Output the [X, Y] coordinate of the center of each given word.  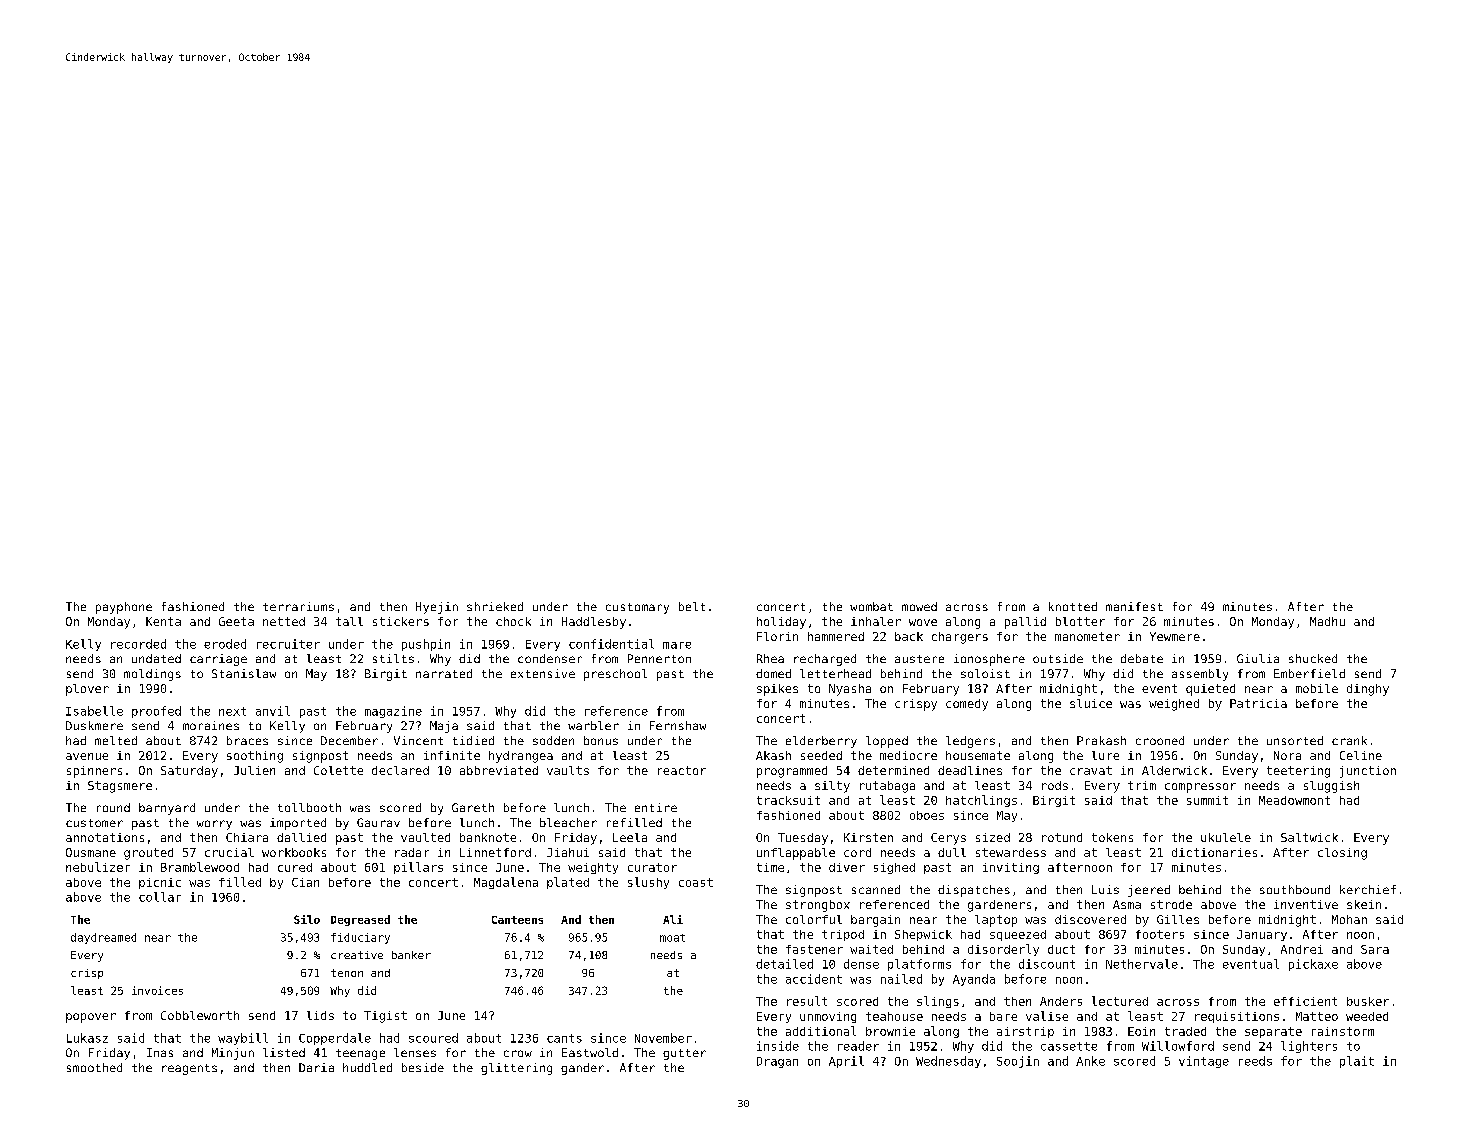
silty [832, 787]
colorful [814, 919]
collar [160, 897]
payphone [124, 608]
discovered [1090, 919]
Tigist [385, 1017]
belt [692, 606]
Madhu [1327, 621]
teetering [1298, 772]
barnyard [167, 809]
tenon [347, 973]
